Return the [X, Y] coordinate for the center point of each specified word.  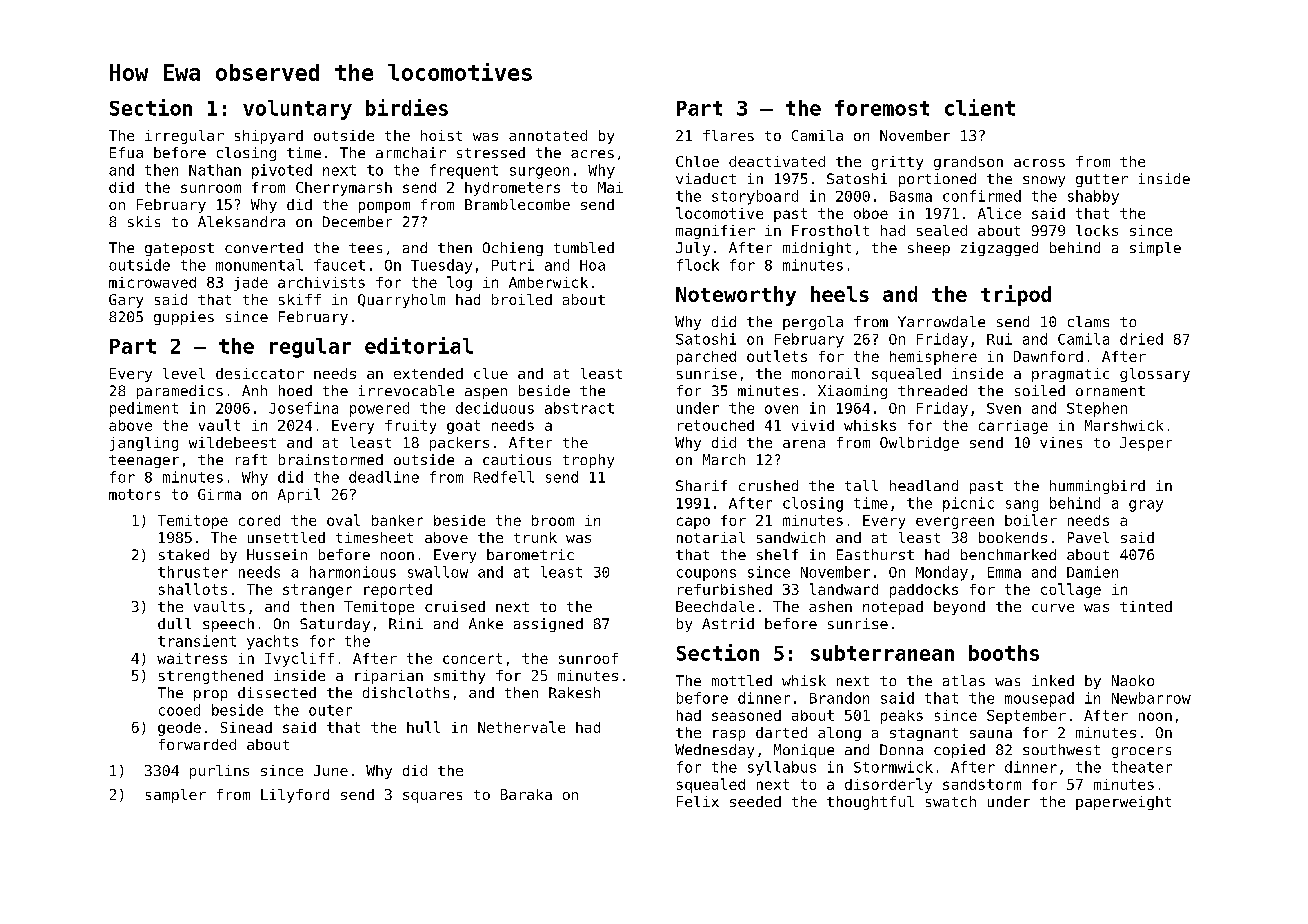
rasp [729, 735]
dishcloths [406, 692]
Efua [126, 152]
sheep [929, 249]
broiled [522, 299]
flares [728, 135]
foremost [882, 108]
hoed [295, 390]
